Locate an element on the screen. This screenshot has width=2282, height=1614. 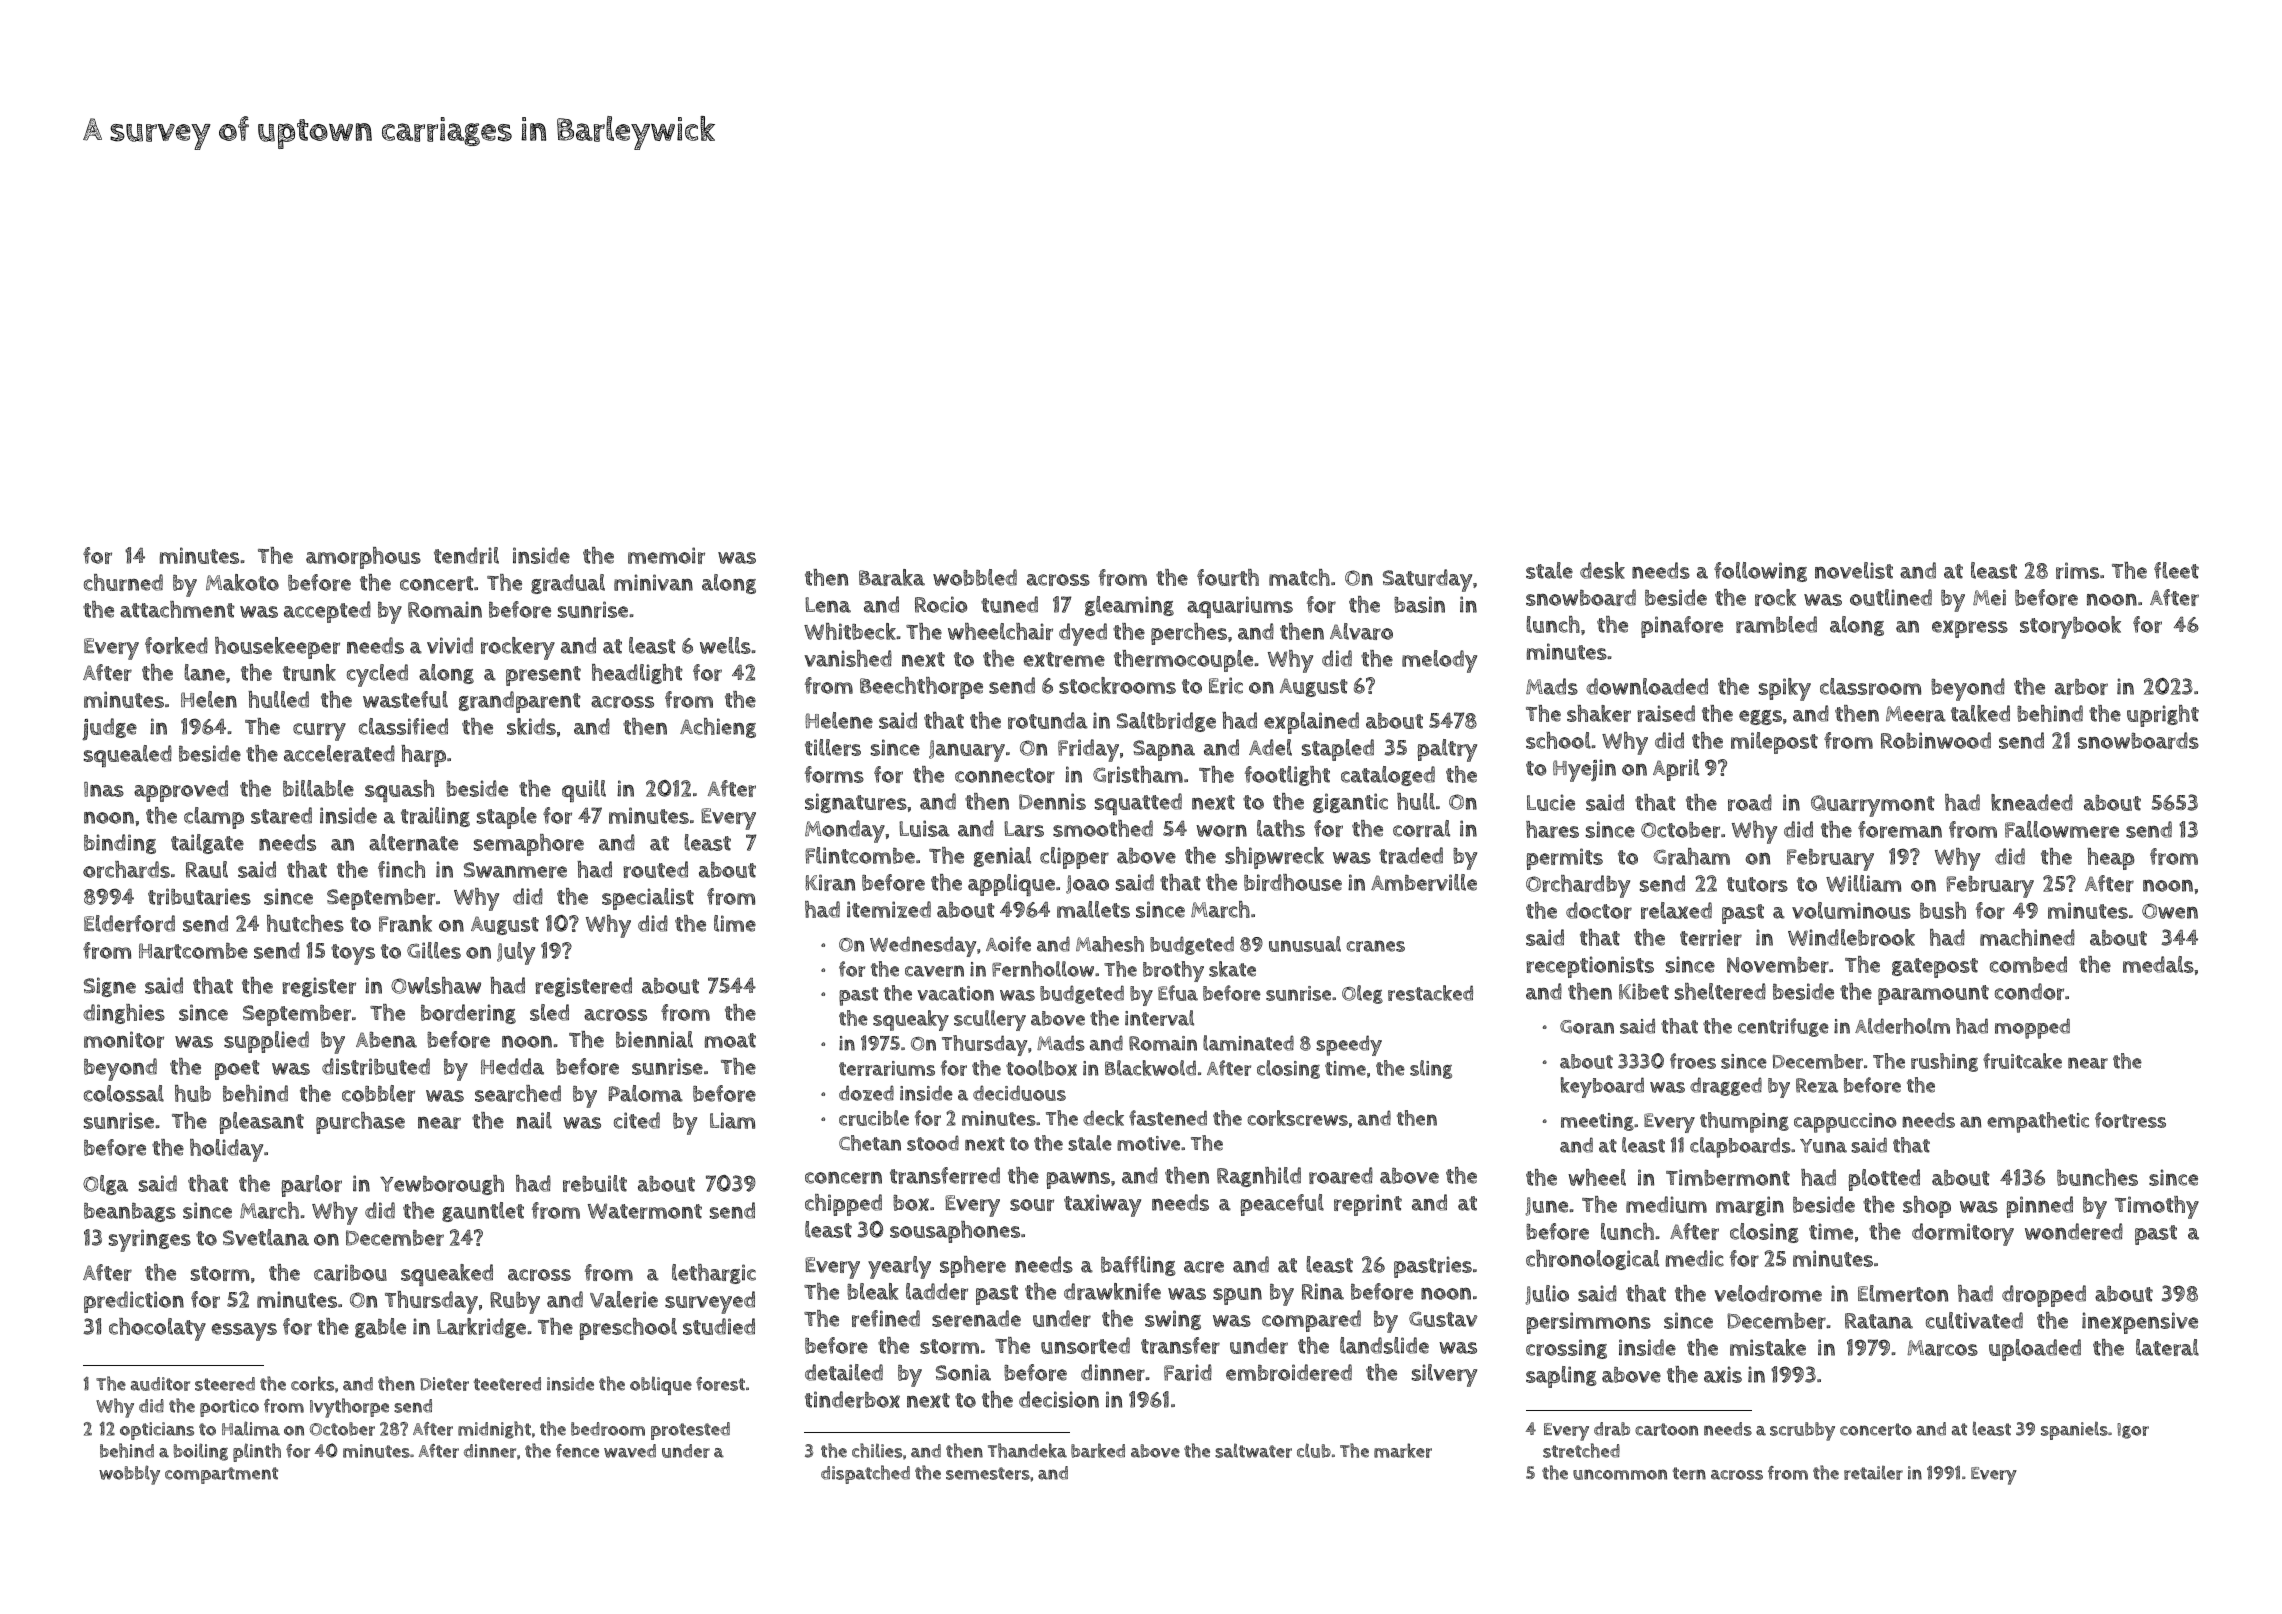
chocolaty is located at coordinates (157, 1329).
